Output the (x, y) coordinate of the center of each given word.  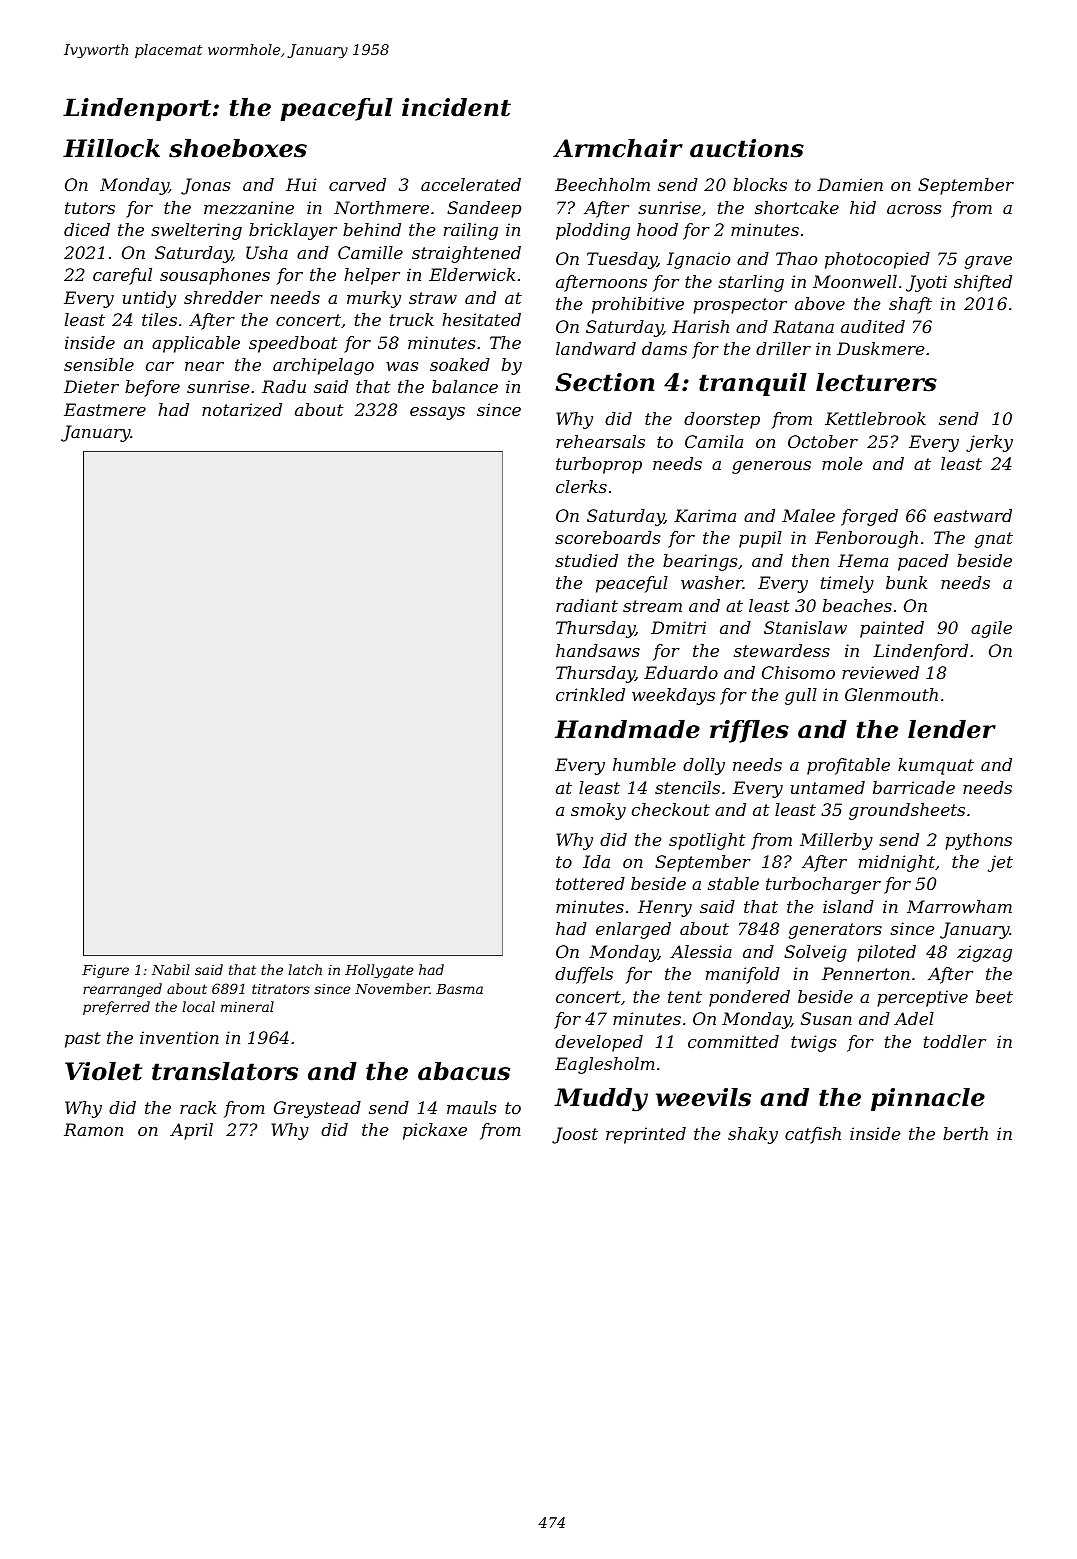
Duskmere (881, 348)
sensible (99, 364)
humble (644, 764)
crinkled (590, 694)
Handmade (627, 729)
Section (604, 382)
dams (664, 348)
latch (305, 969)
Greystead (317, 1109)
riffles (749, 731)
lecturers (876, 382)
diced (87, 229)
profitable (848, 766)
